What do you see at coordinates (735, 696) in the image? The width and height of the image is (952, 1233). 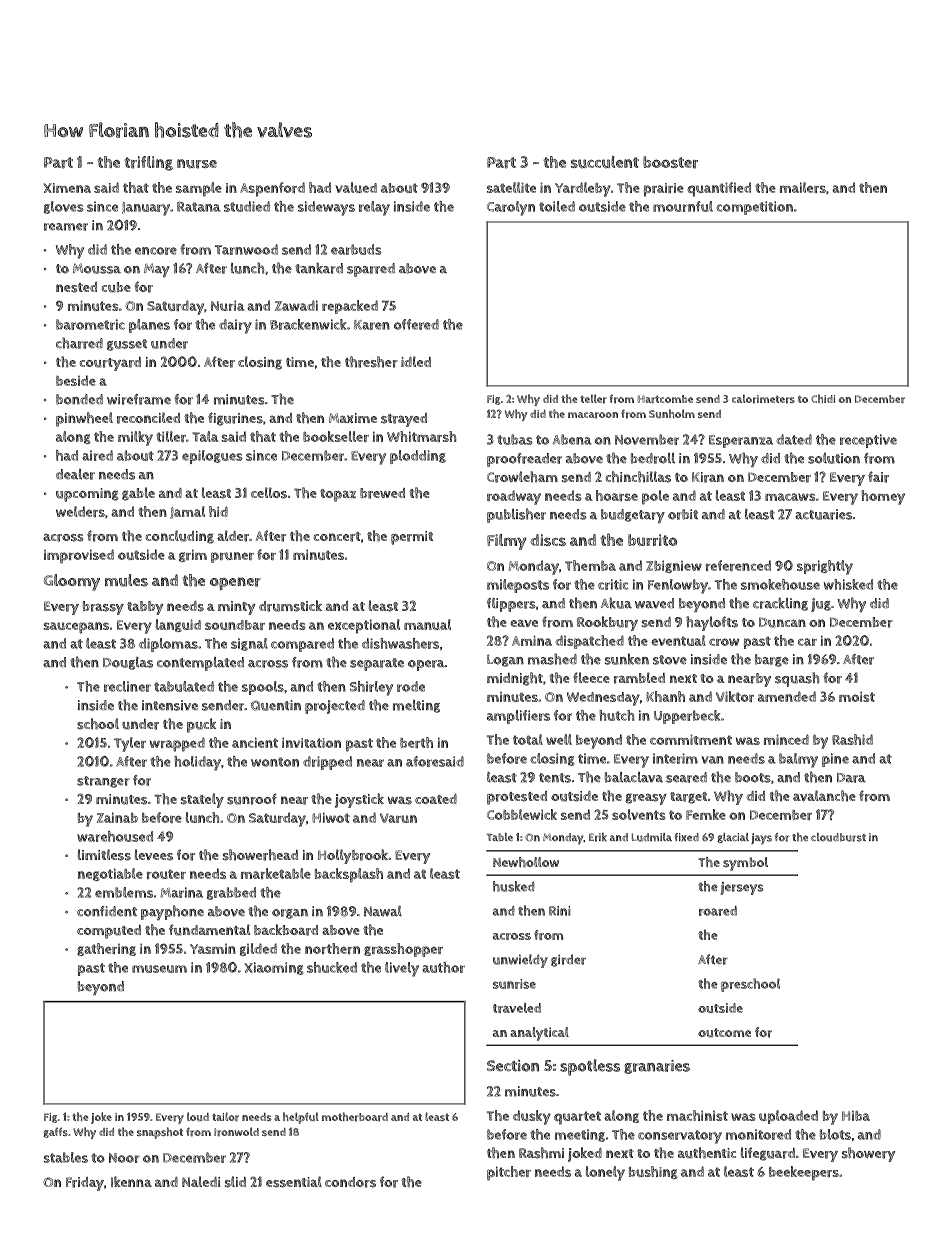 I see `Viktor` at bounding box center [735, 696].
